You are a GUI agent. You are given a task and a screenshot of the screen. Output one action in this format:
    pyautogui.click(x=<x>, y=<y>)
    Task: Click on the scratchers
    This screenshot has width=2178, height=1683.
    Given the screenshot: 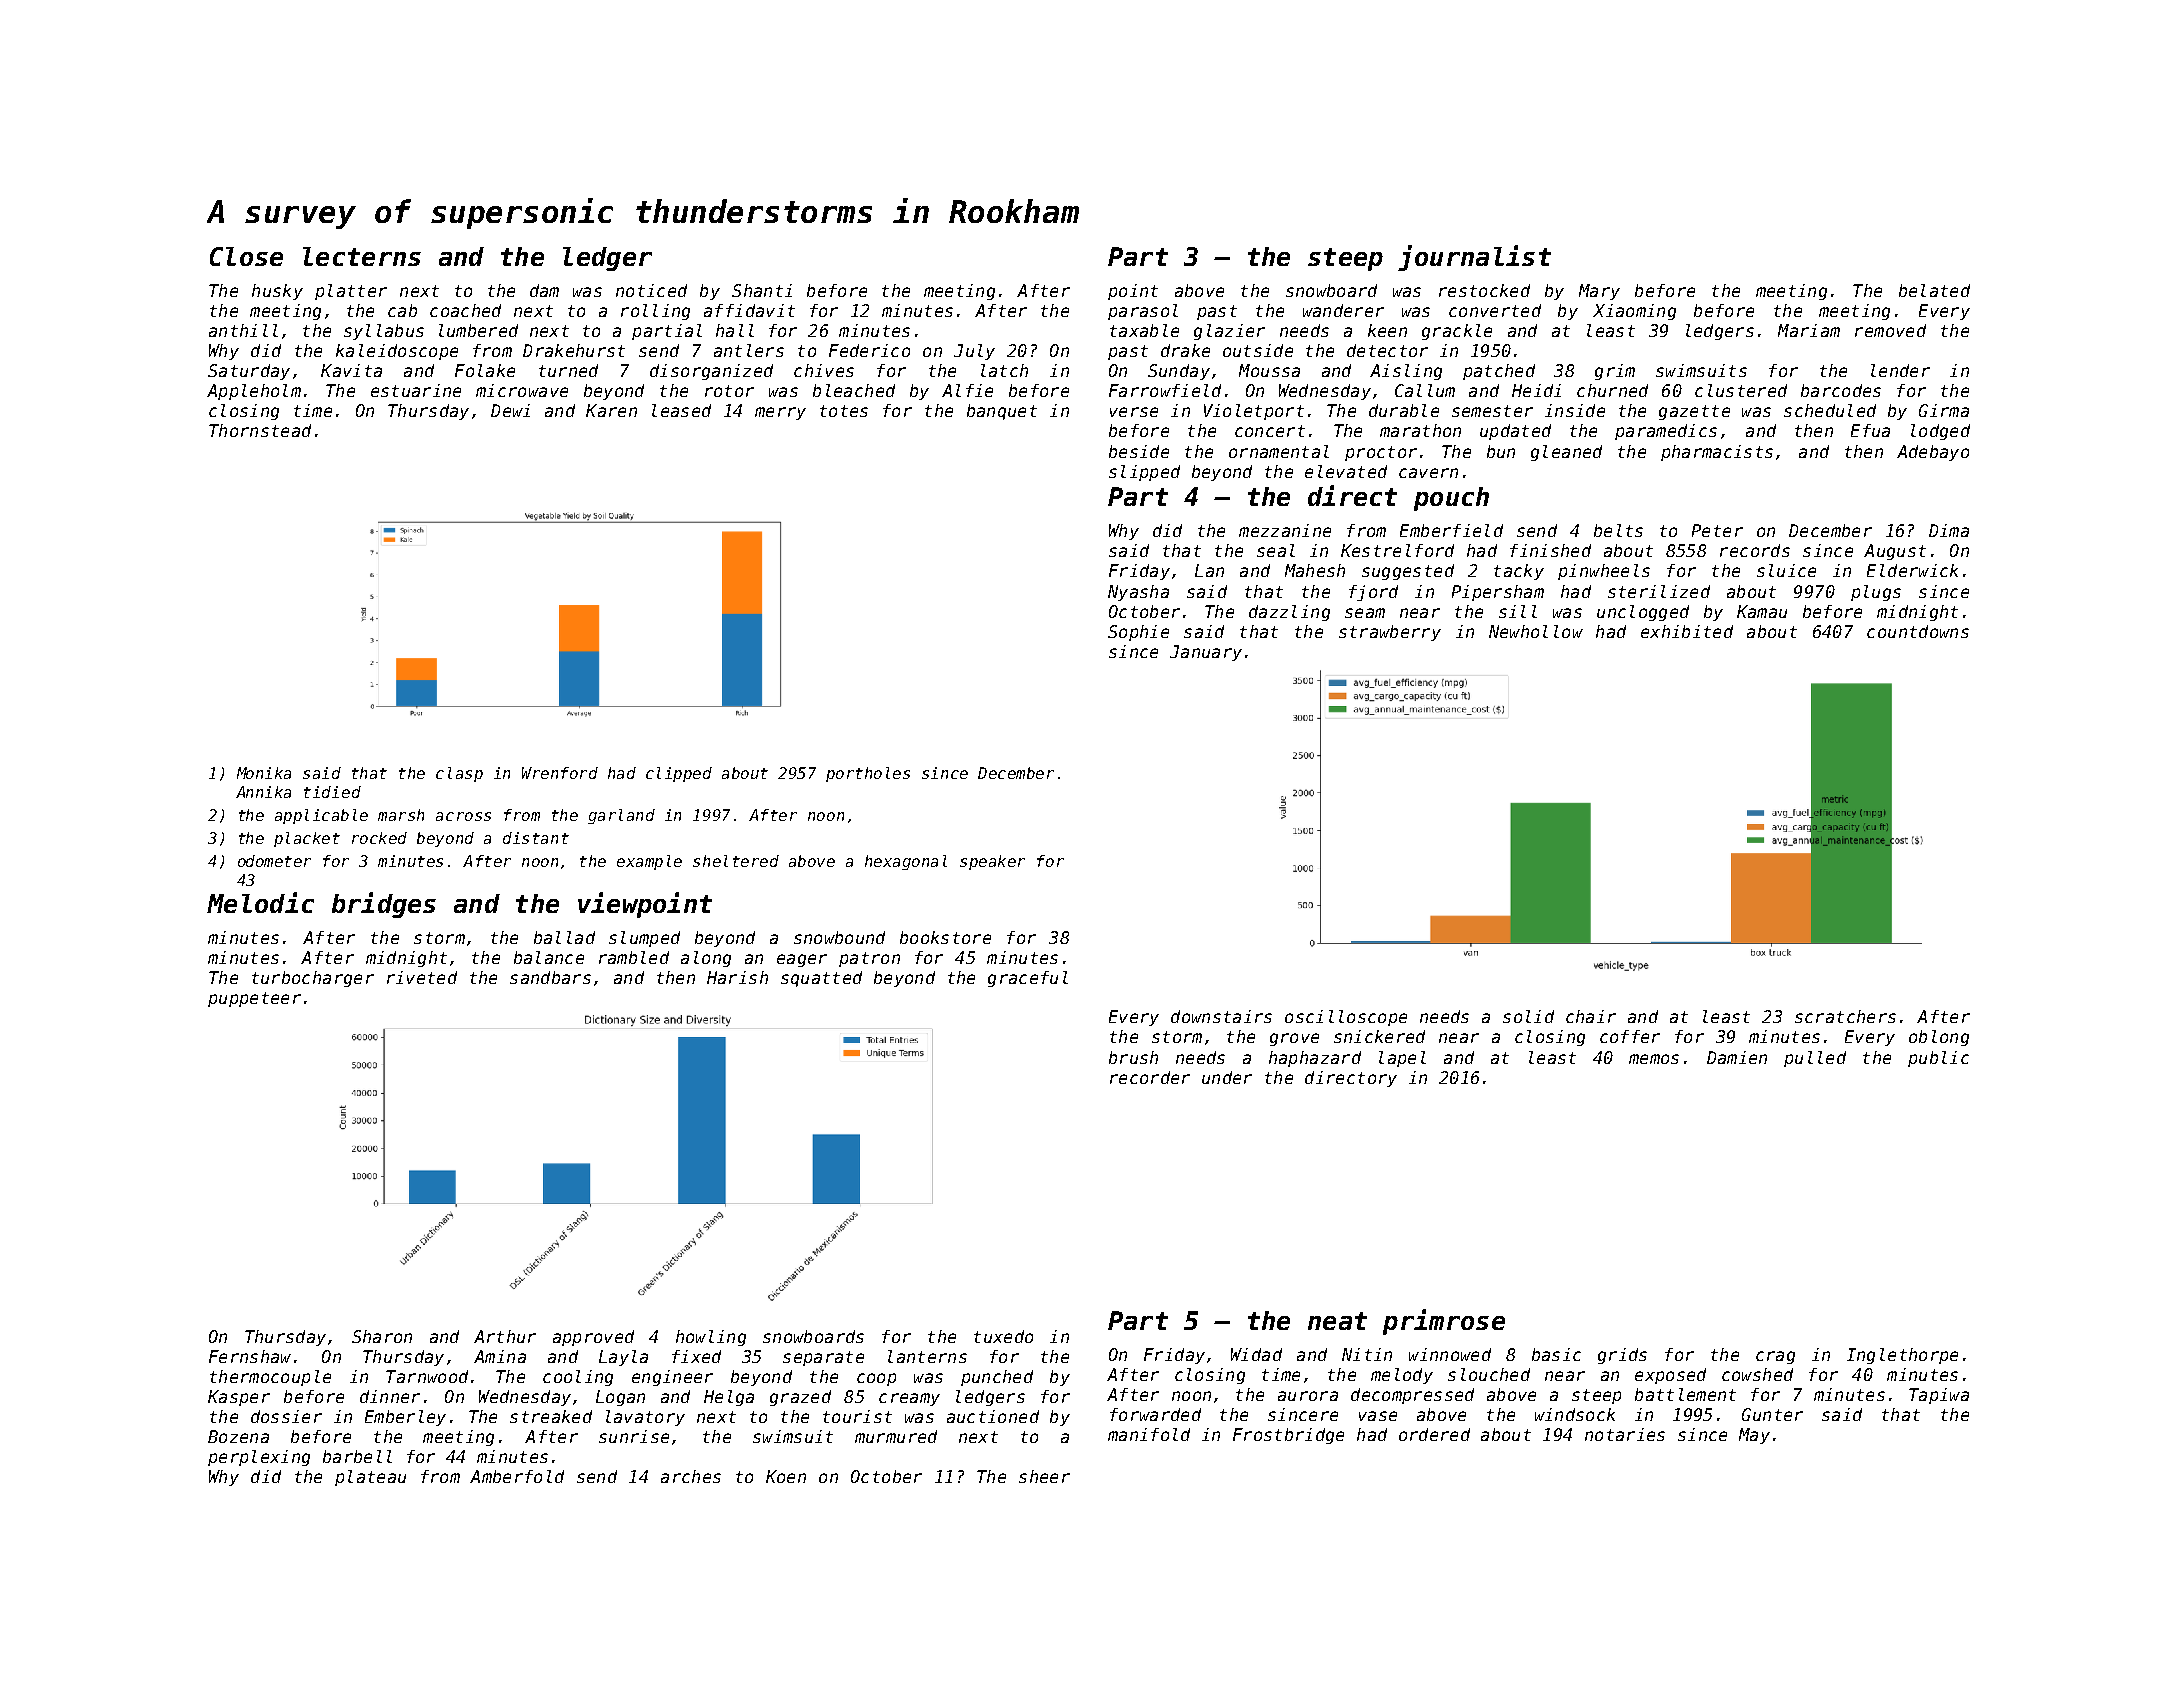 What is the action you would take?
    pyautogui.click(x=1845, y=1016)
